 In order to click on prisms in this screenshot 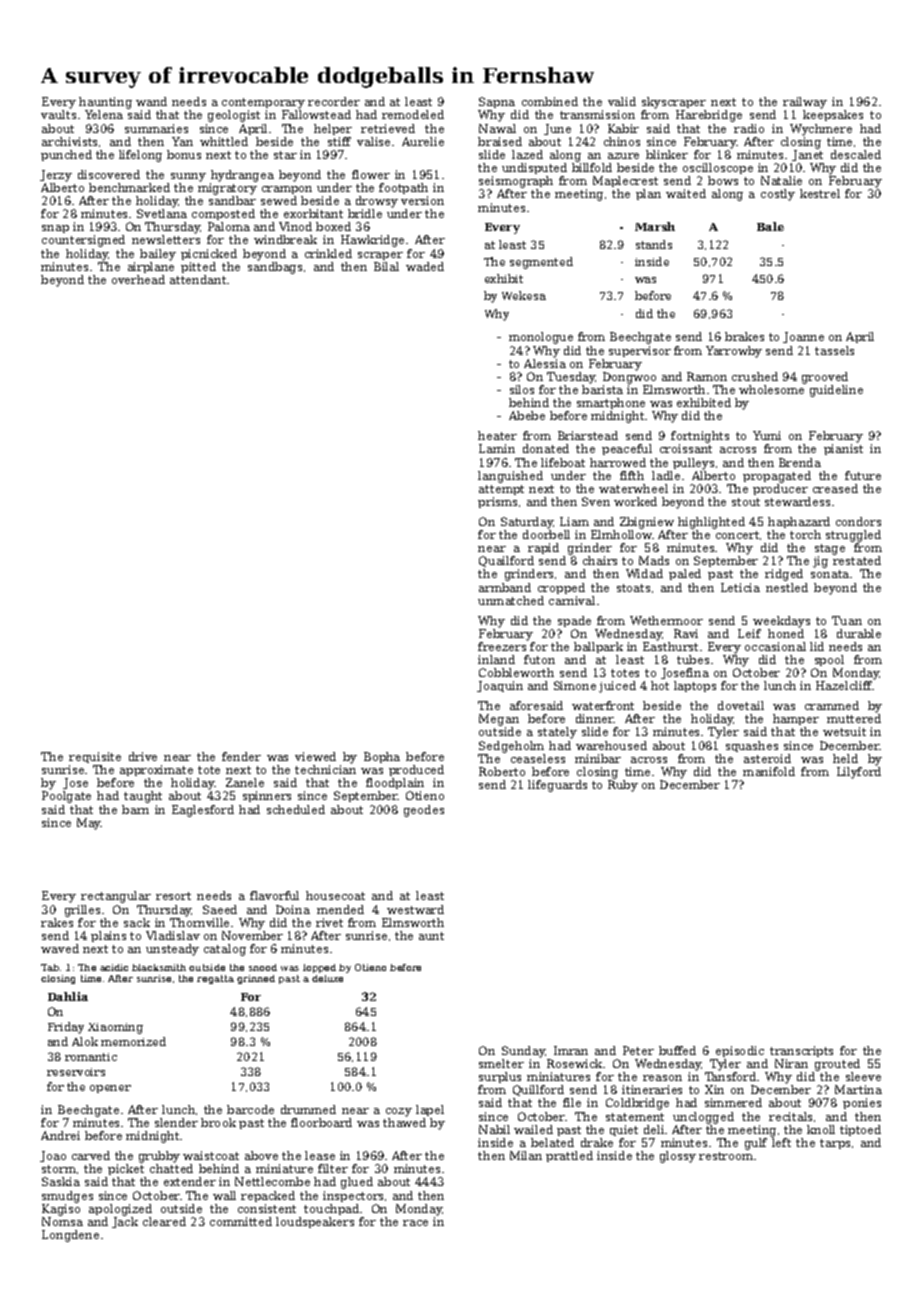, I will do `click(497, 502)`.
